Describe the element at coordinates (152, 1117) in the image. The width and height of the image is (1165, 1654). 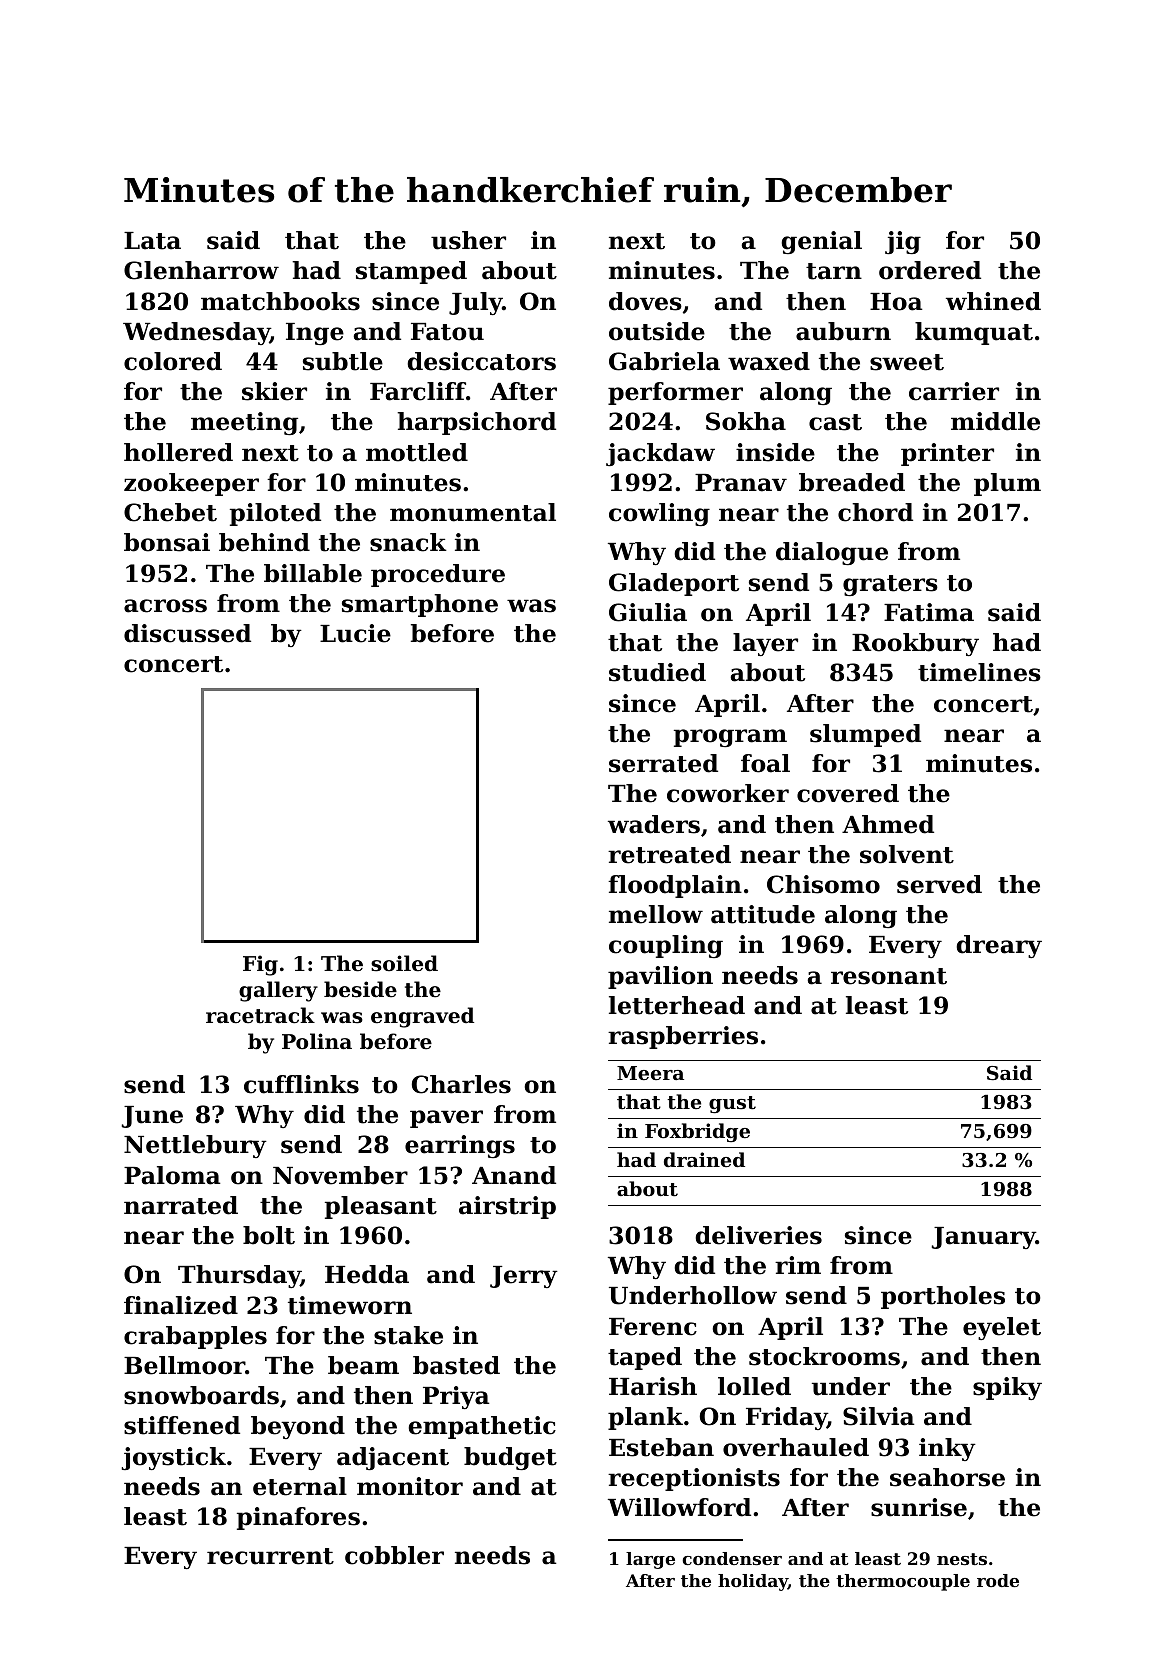
I see `June` at that location.
